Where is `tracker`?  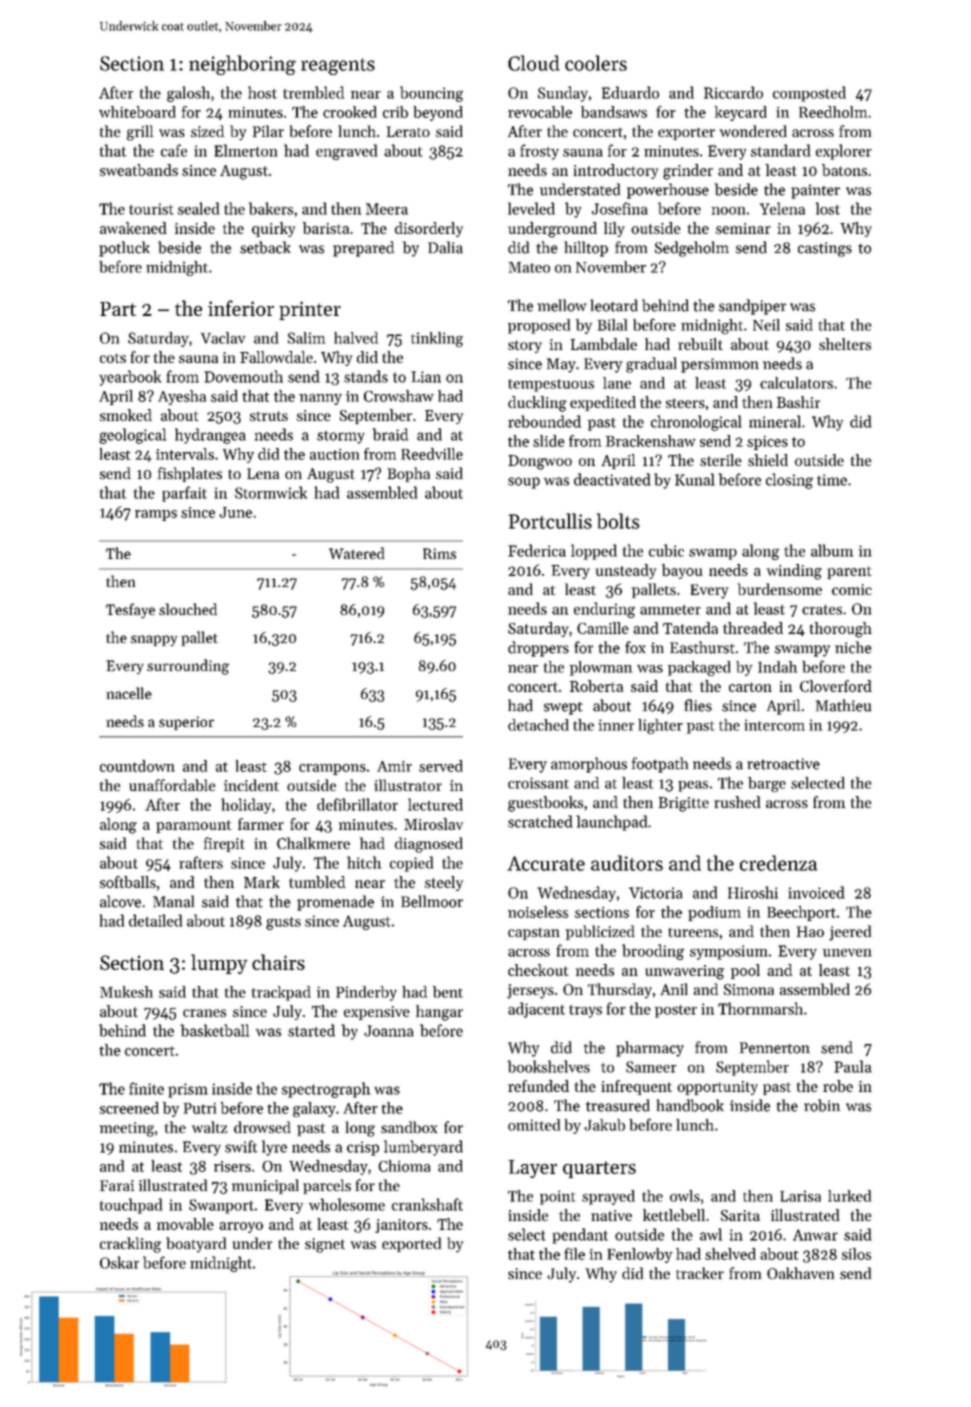 tracker is located at coordinates (700, 1273).
